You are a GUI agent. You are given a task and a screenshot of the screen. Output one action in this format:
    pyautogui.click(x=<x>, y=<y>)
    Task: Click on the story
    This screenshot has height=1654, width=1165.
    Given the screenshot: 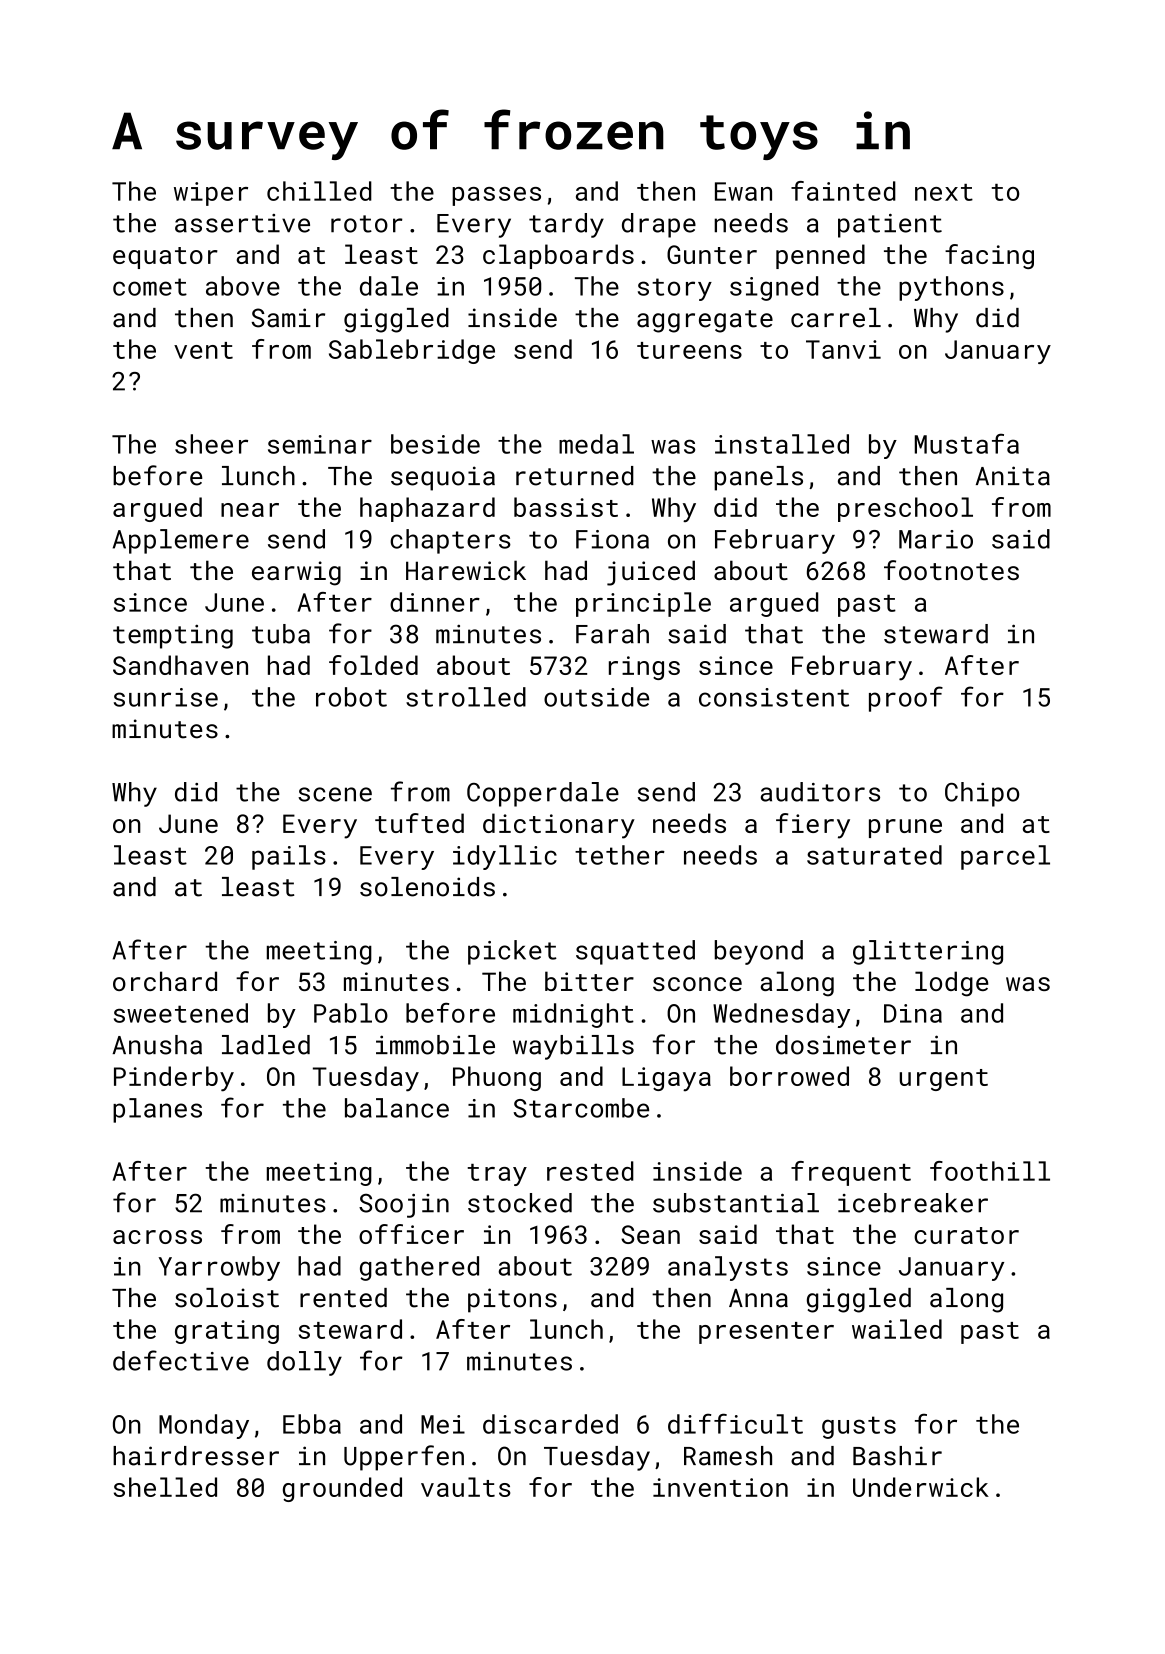 What is the action you would take?
    pyautogui.click(x=675, y=289)
